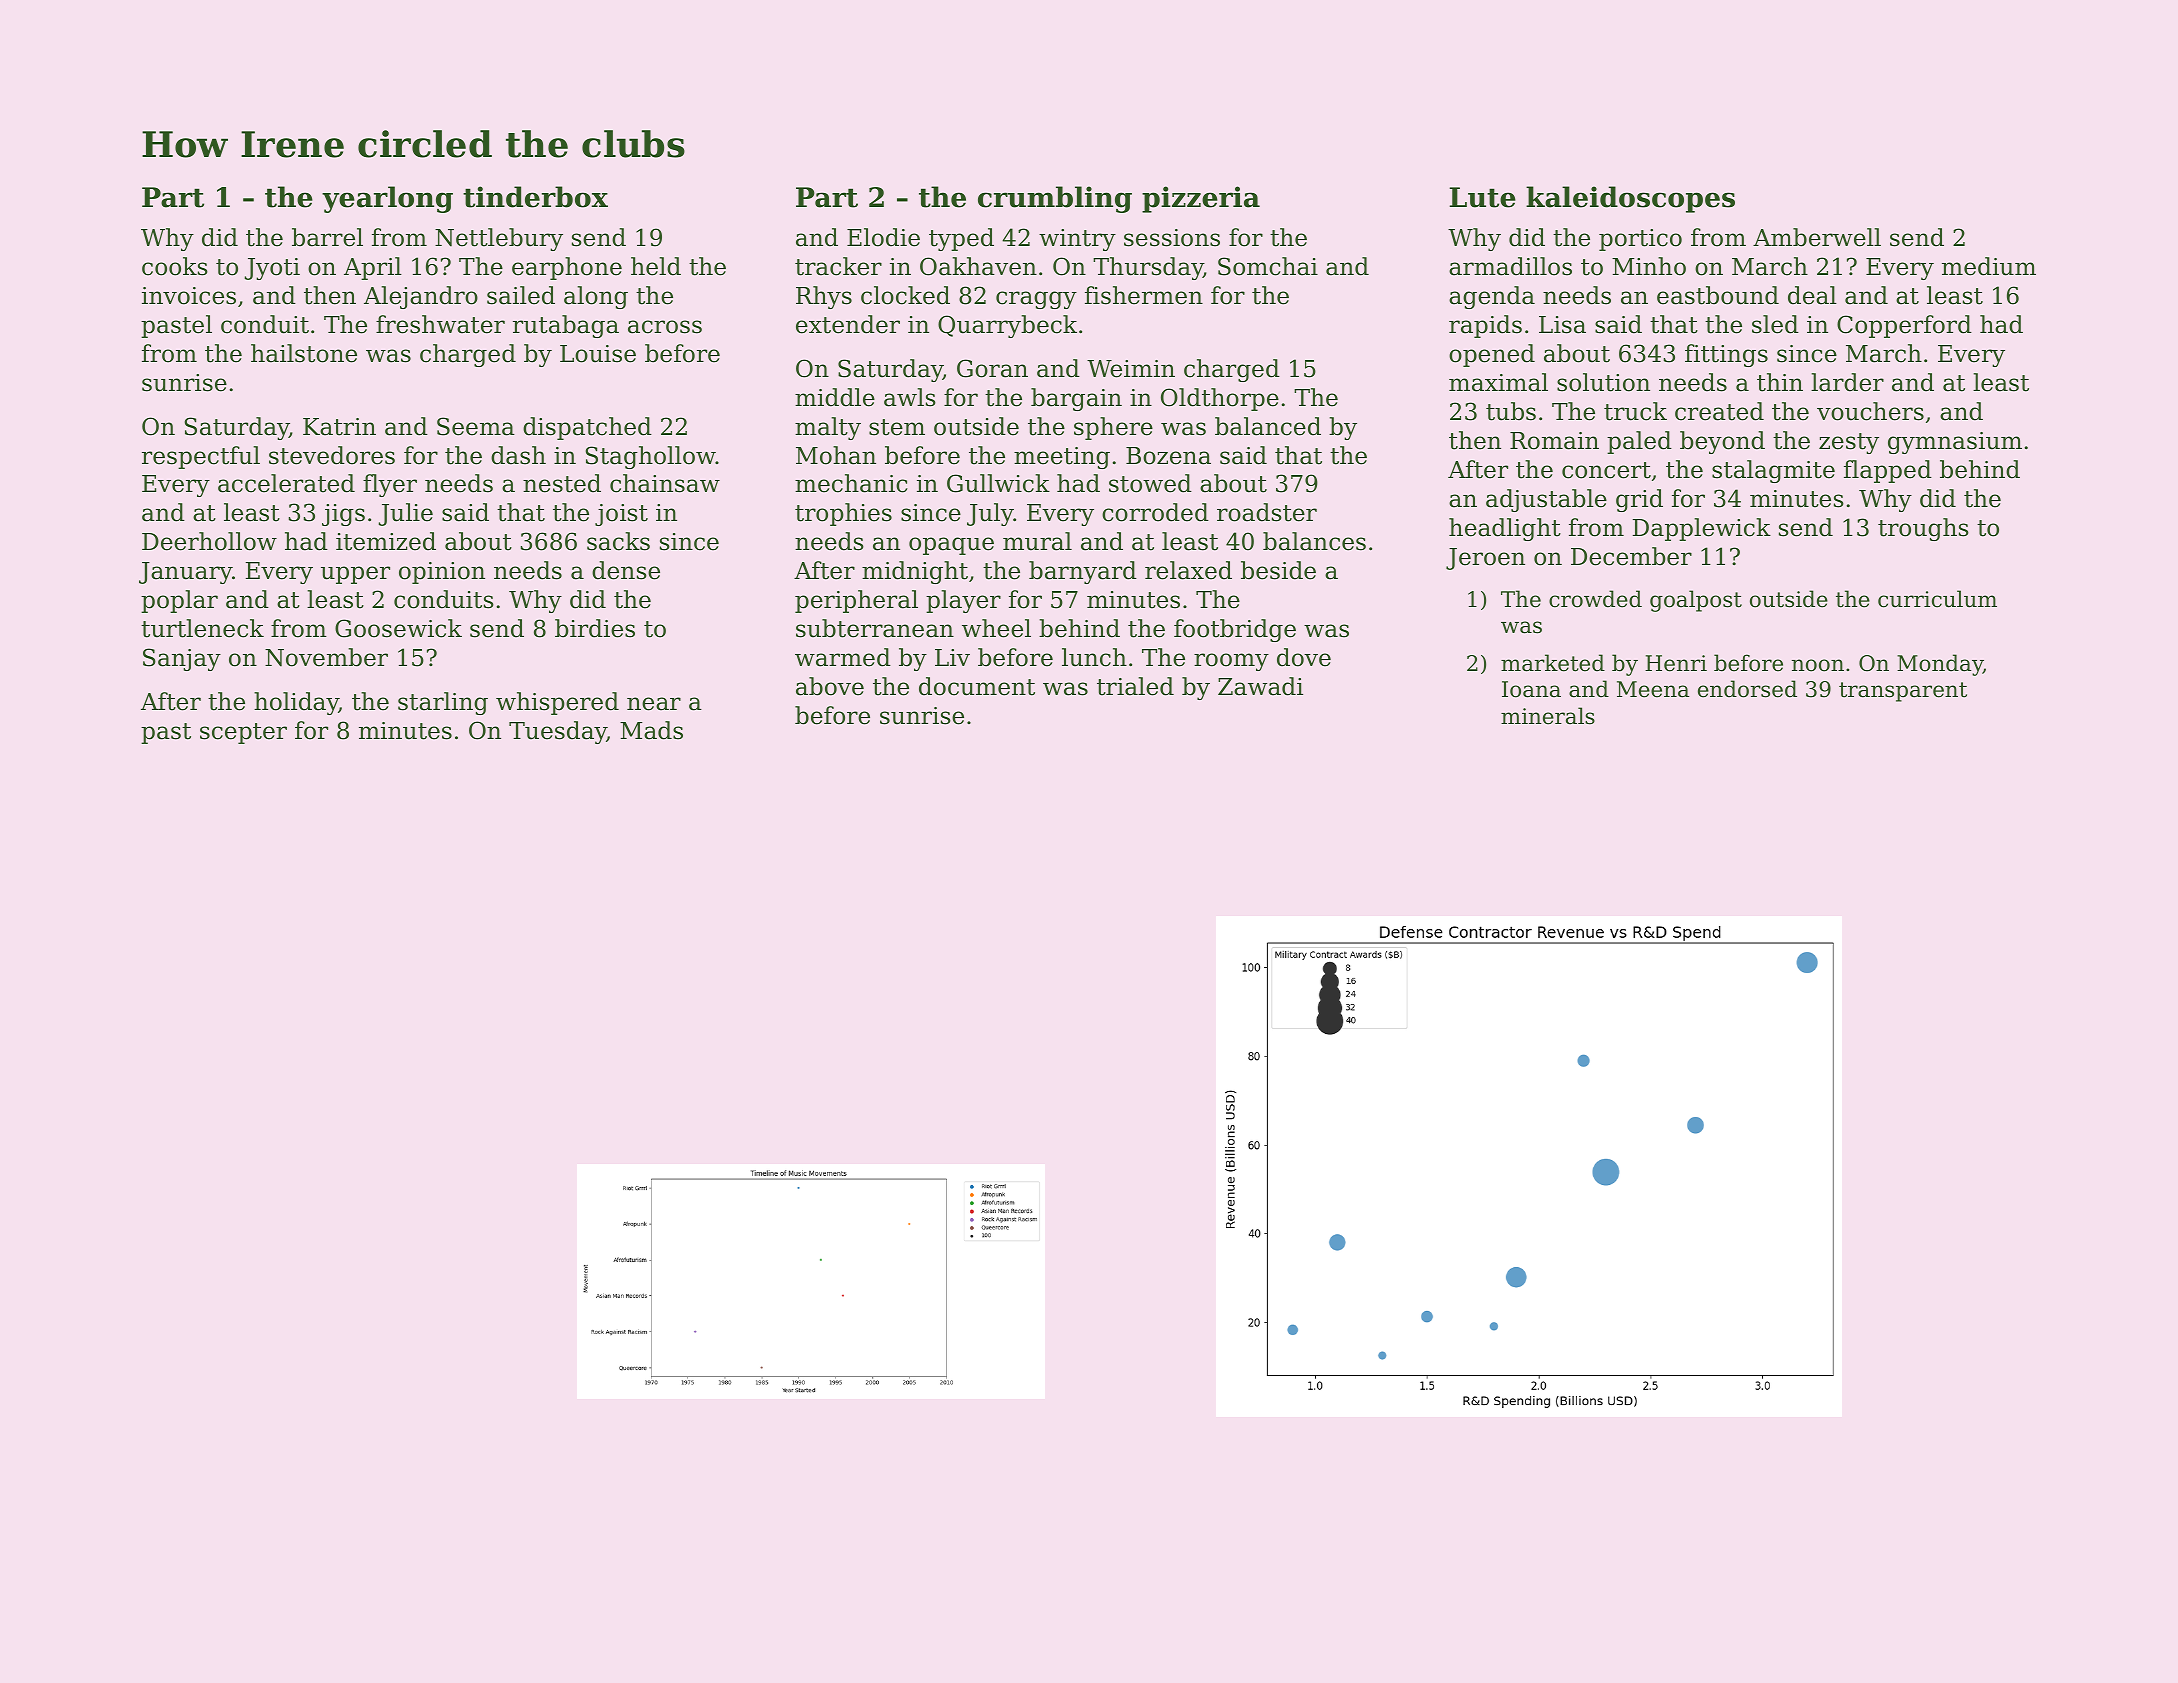  I want to click on eastbound, so click(1718, 295).
